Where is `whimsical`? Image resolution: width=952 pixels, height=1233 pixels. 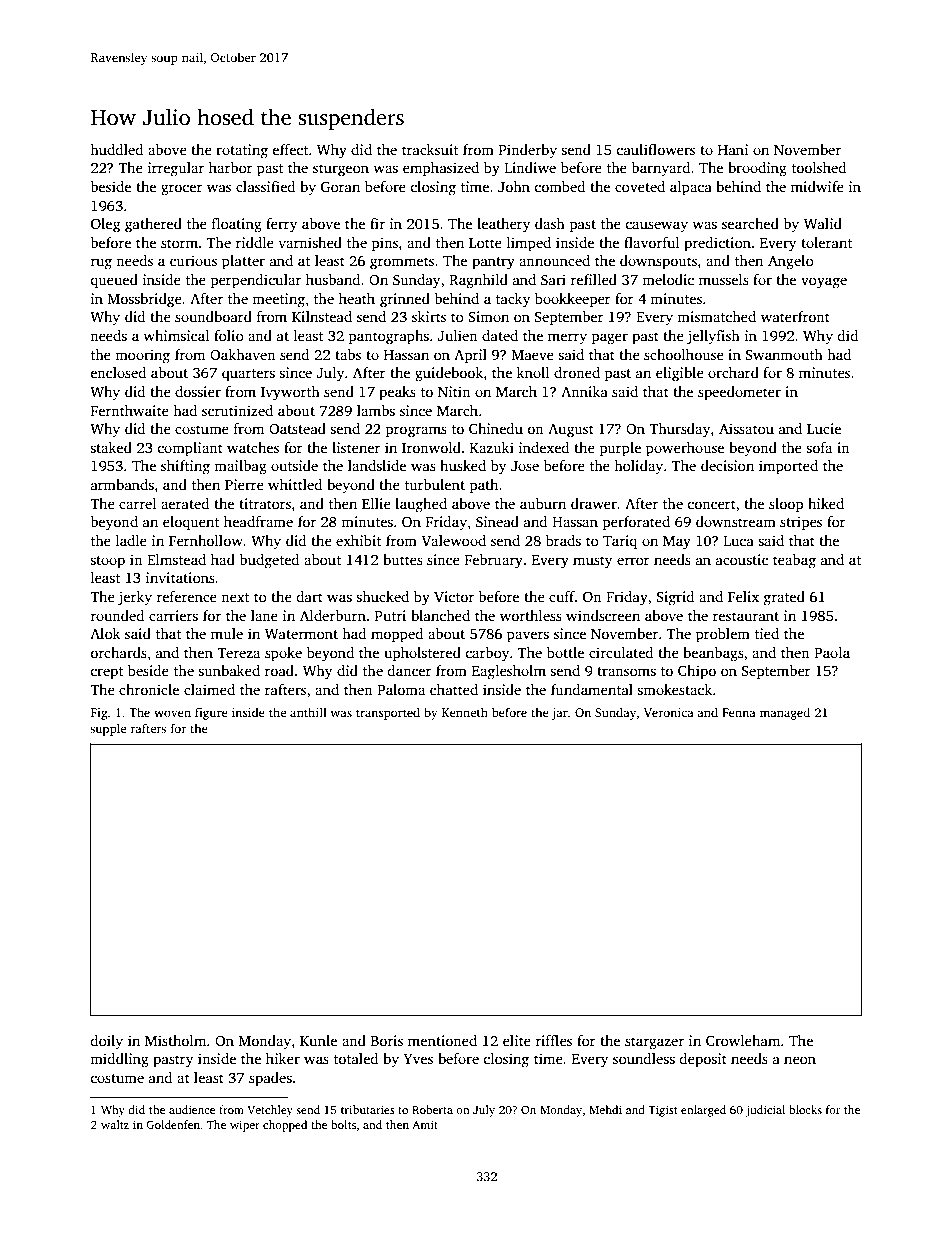
whimsical is located at coordinates (176, 335).
